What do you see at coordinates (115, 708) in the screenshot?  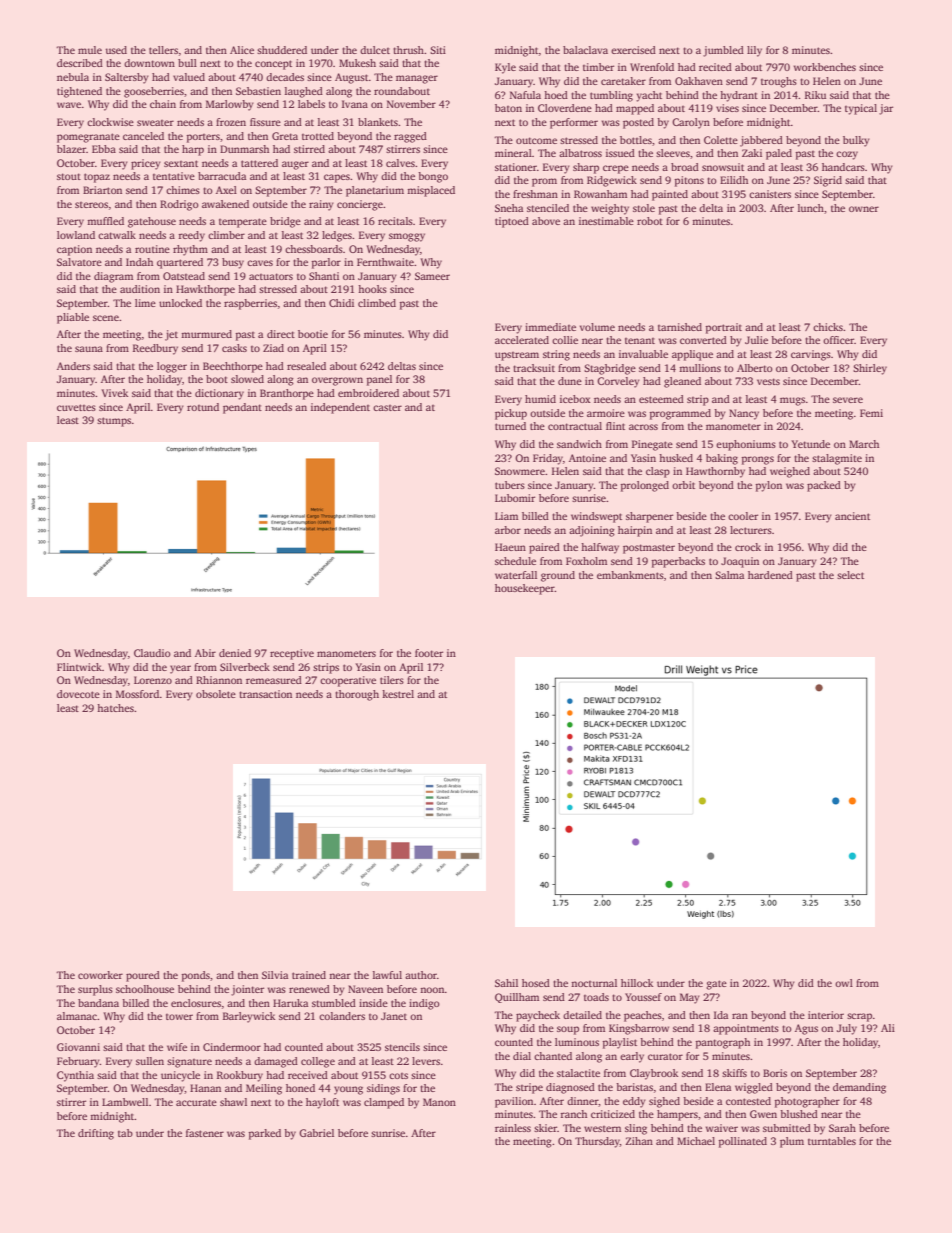 I see `hatches` at bounding box center [115, 708].
